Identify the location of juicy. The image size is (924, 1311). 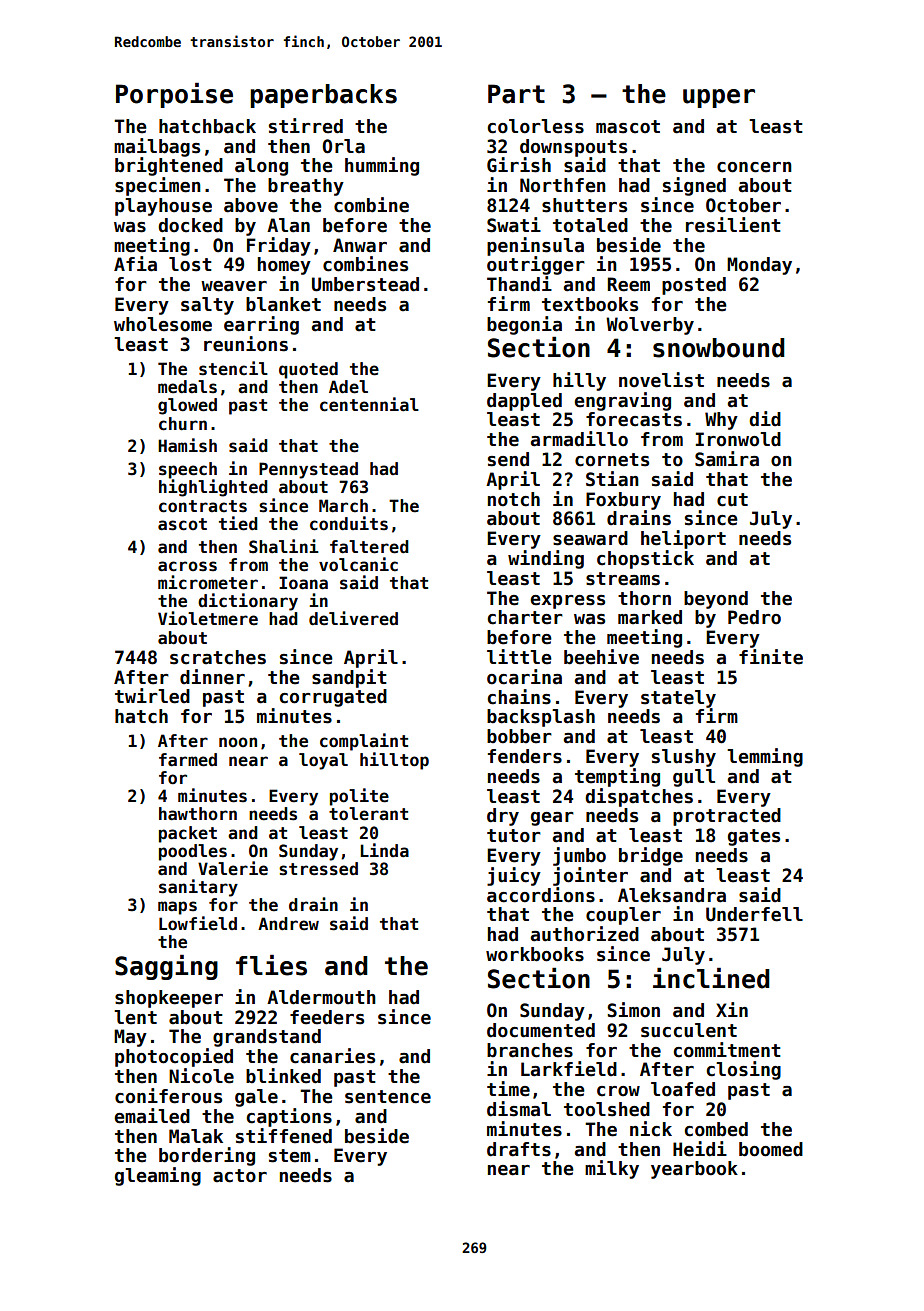
(514, 876).
